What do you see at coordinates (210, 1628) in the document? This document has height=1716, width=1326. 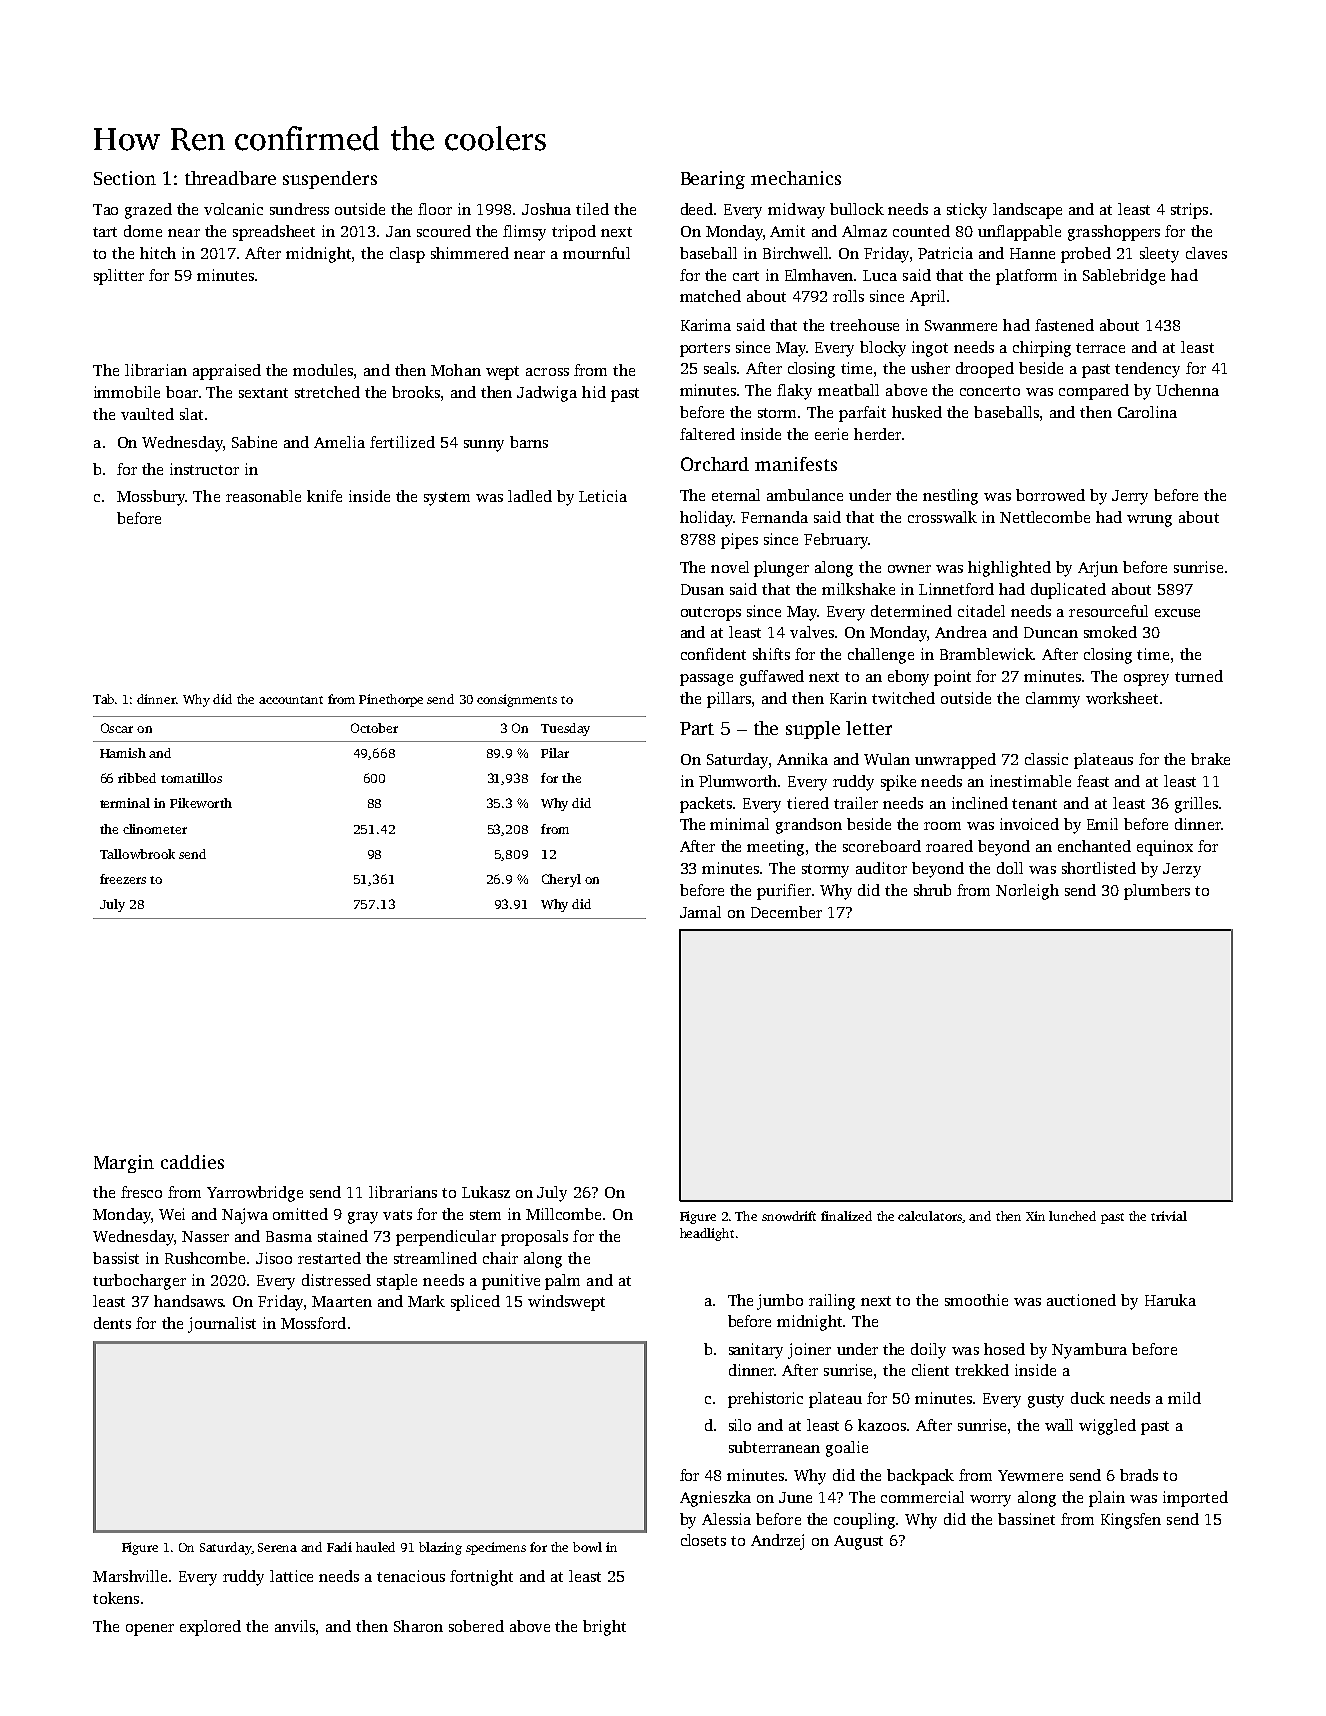 I see `explored` at bounding box center [210, 1628].
